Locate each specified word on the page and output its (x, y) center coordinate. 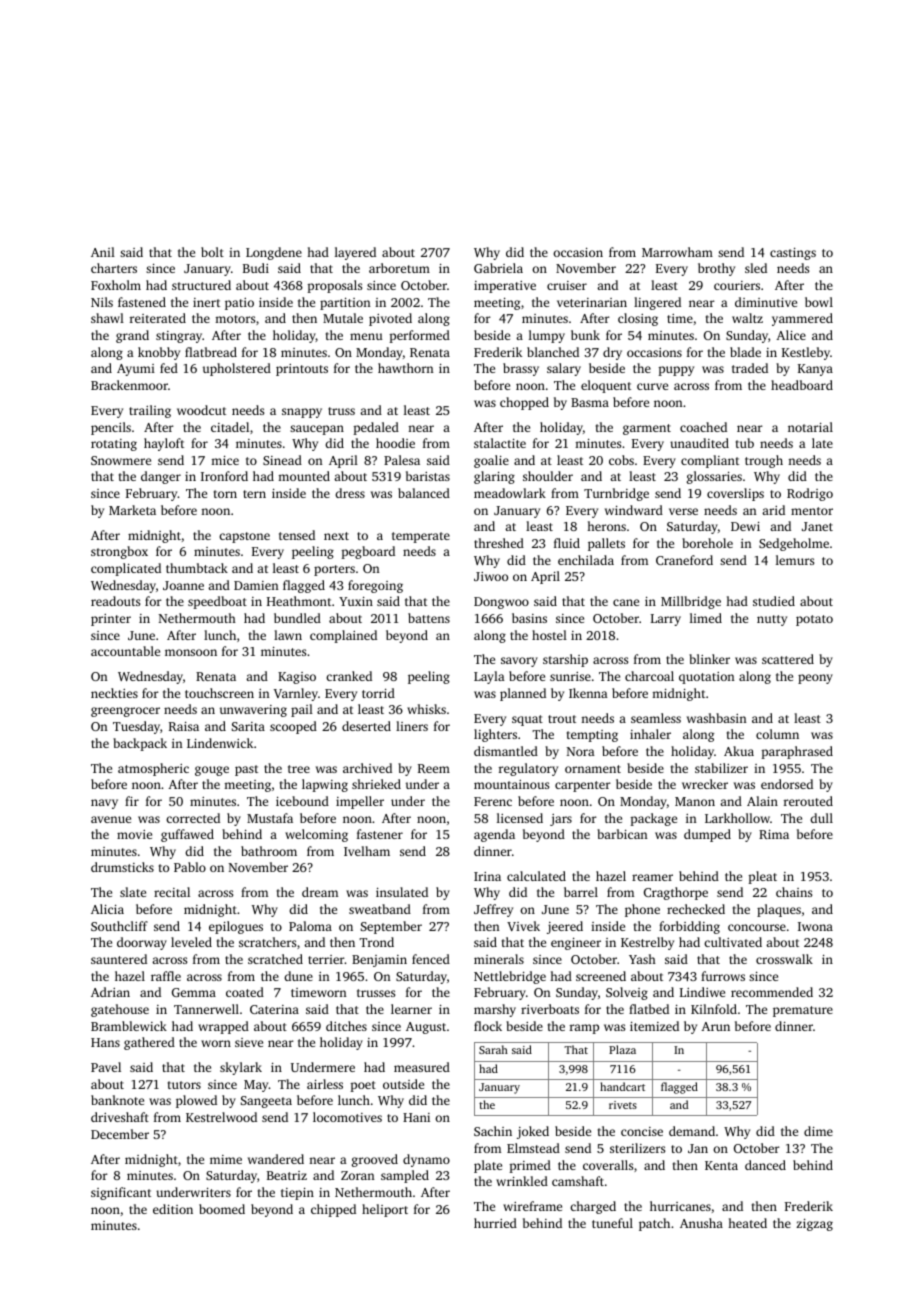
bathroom (269, 851)
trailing (150, 411)
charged (593, 1207)
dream (320, 892)
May (256, 1086)
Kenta (721, 1165)
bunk (585, 335)
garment (647, 429)
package (653, 819)
